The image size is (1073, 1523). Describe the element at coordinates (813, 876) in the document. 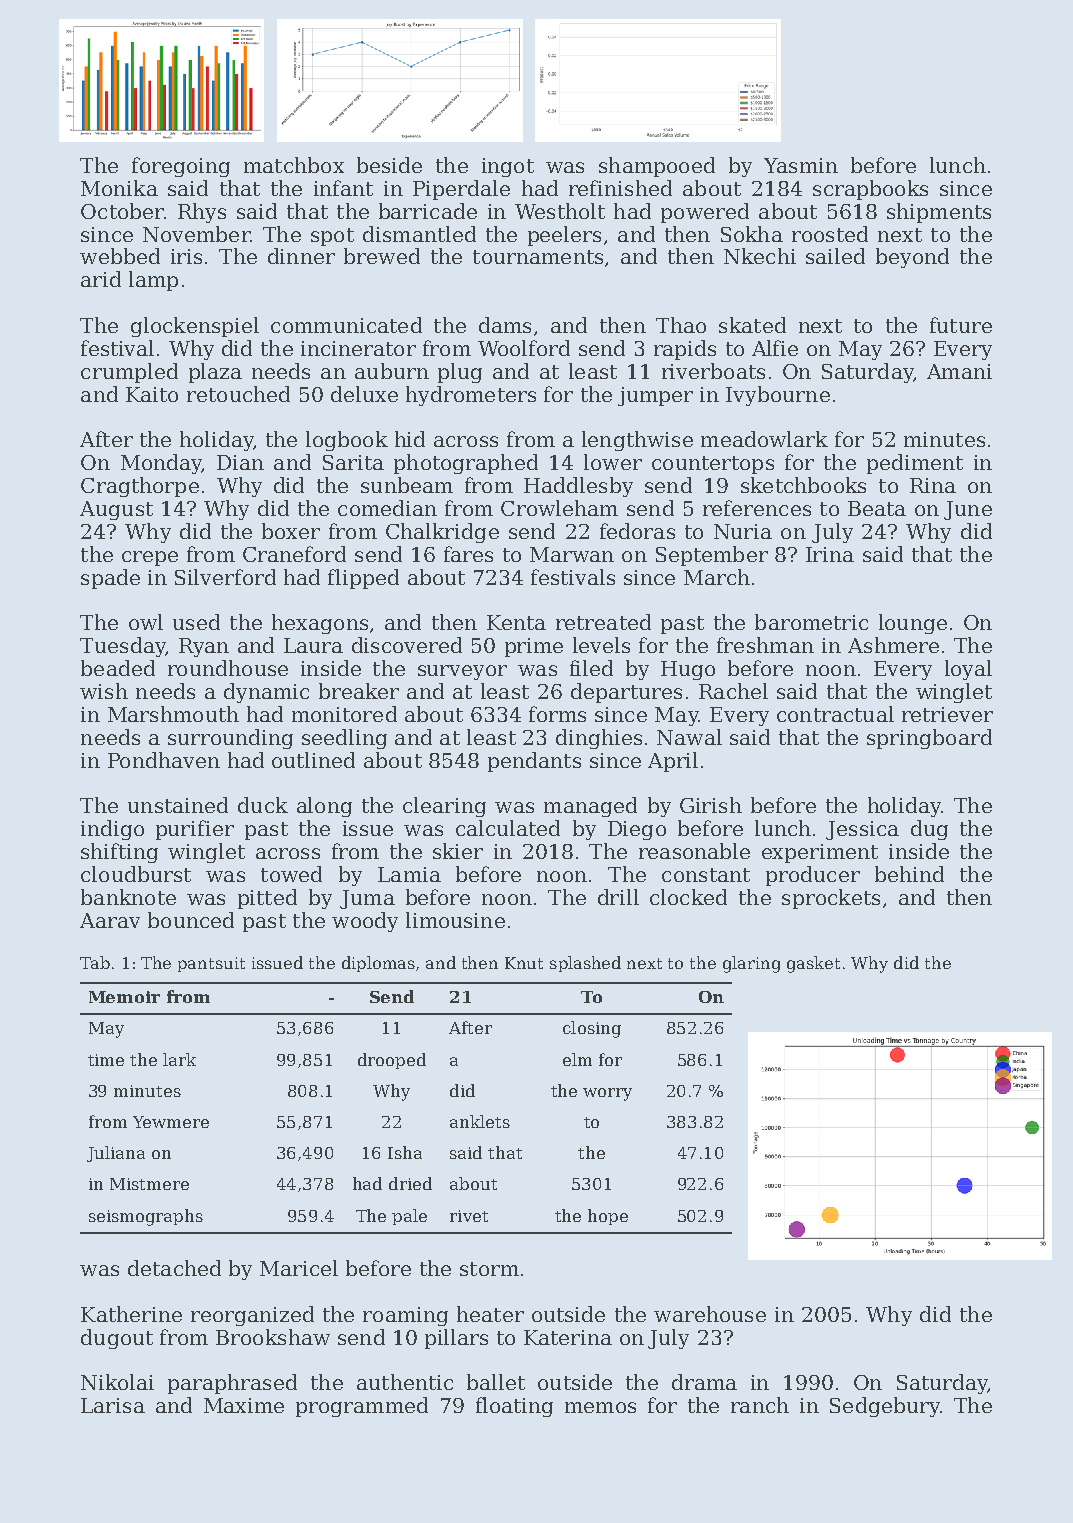

I see `producer` at that location.
